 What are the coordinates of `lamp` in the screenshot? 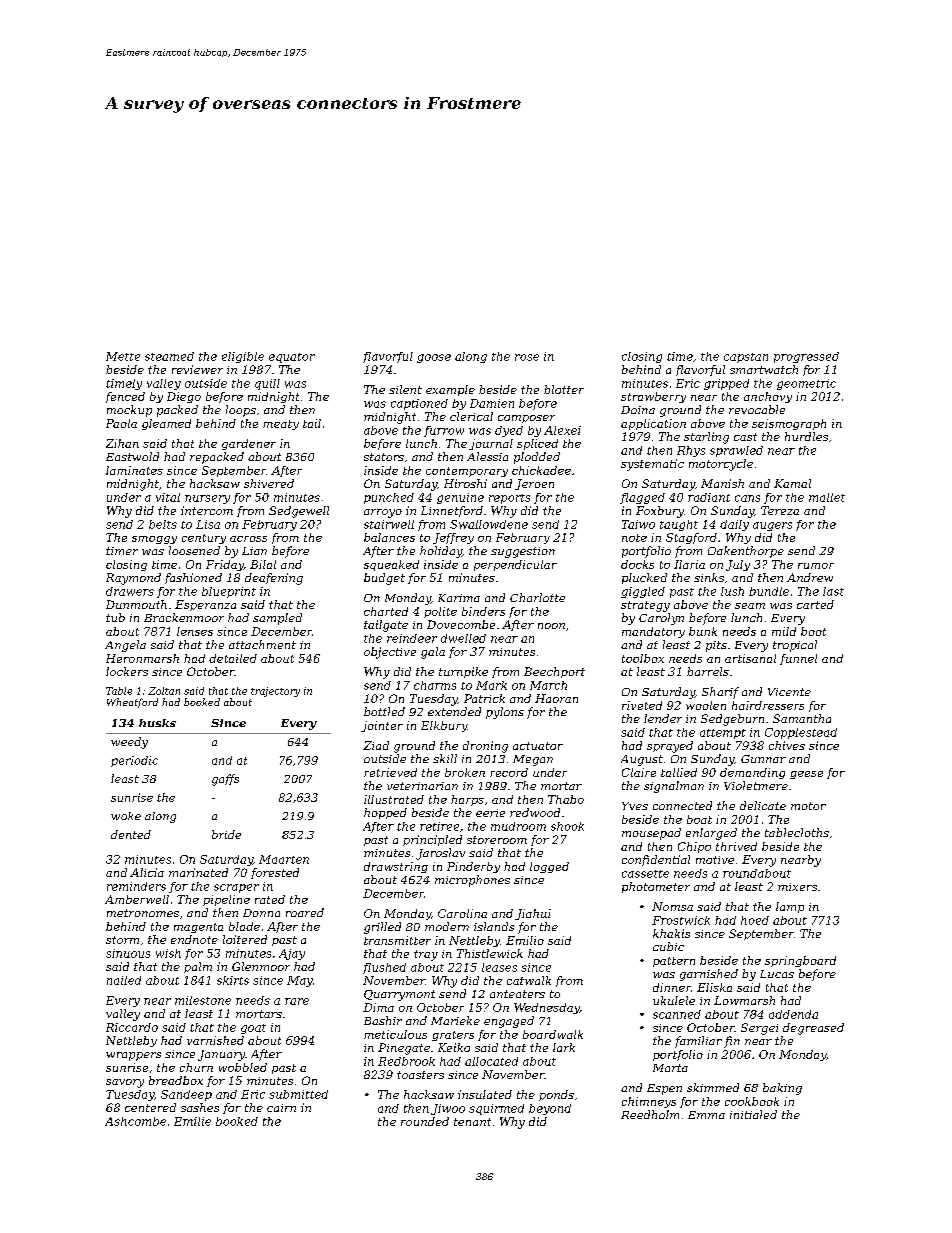 It's located at (790, 907).
